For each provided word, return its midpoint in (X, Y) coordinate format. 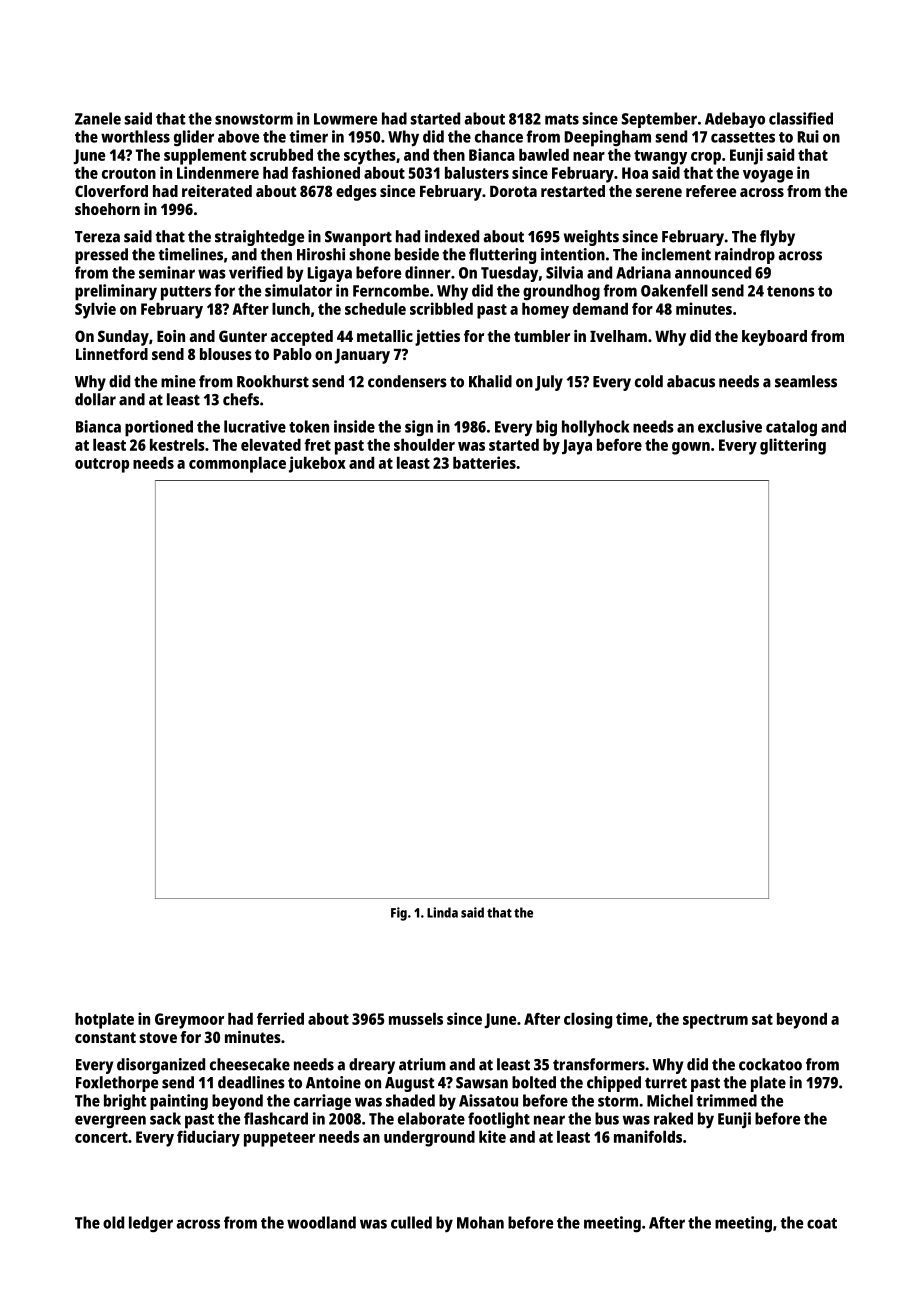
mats (562, 119)
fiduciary (208, 1138)
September (659, 120)
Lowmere (345, 119)
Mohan (480, 1222)
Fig (399, 914)
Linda (442, 912)
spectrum (715, 1021)
